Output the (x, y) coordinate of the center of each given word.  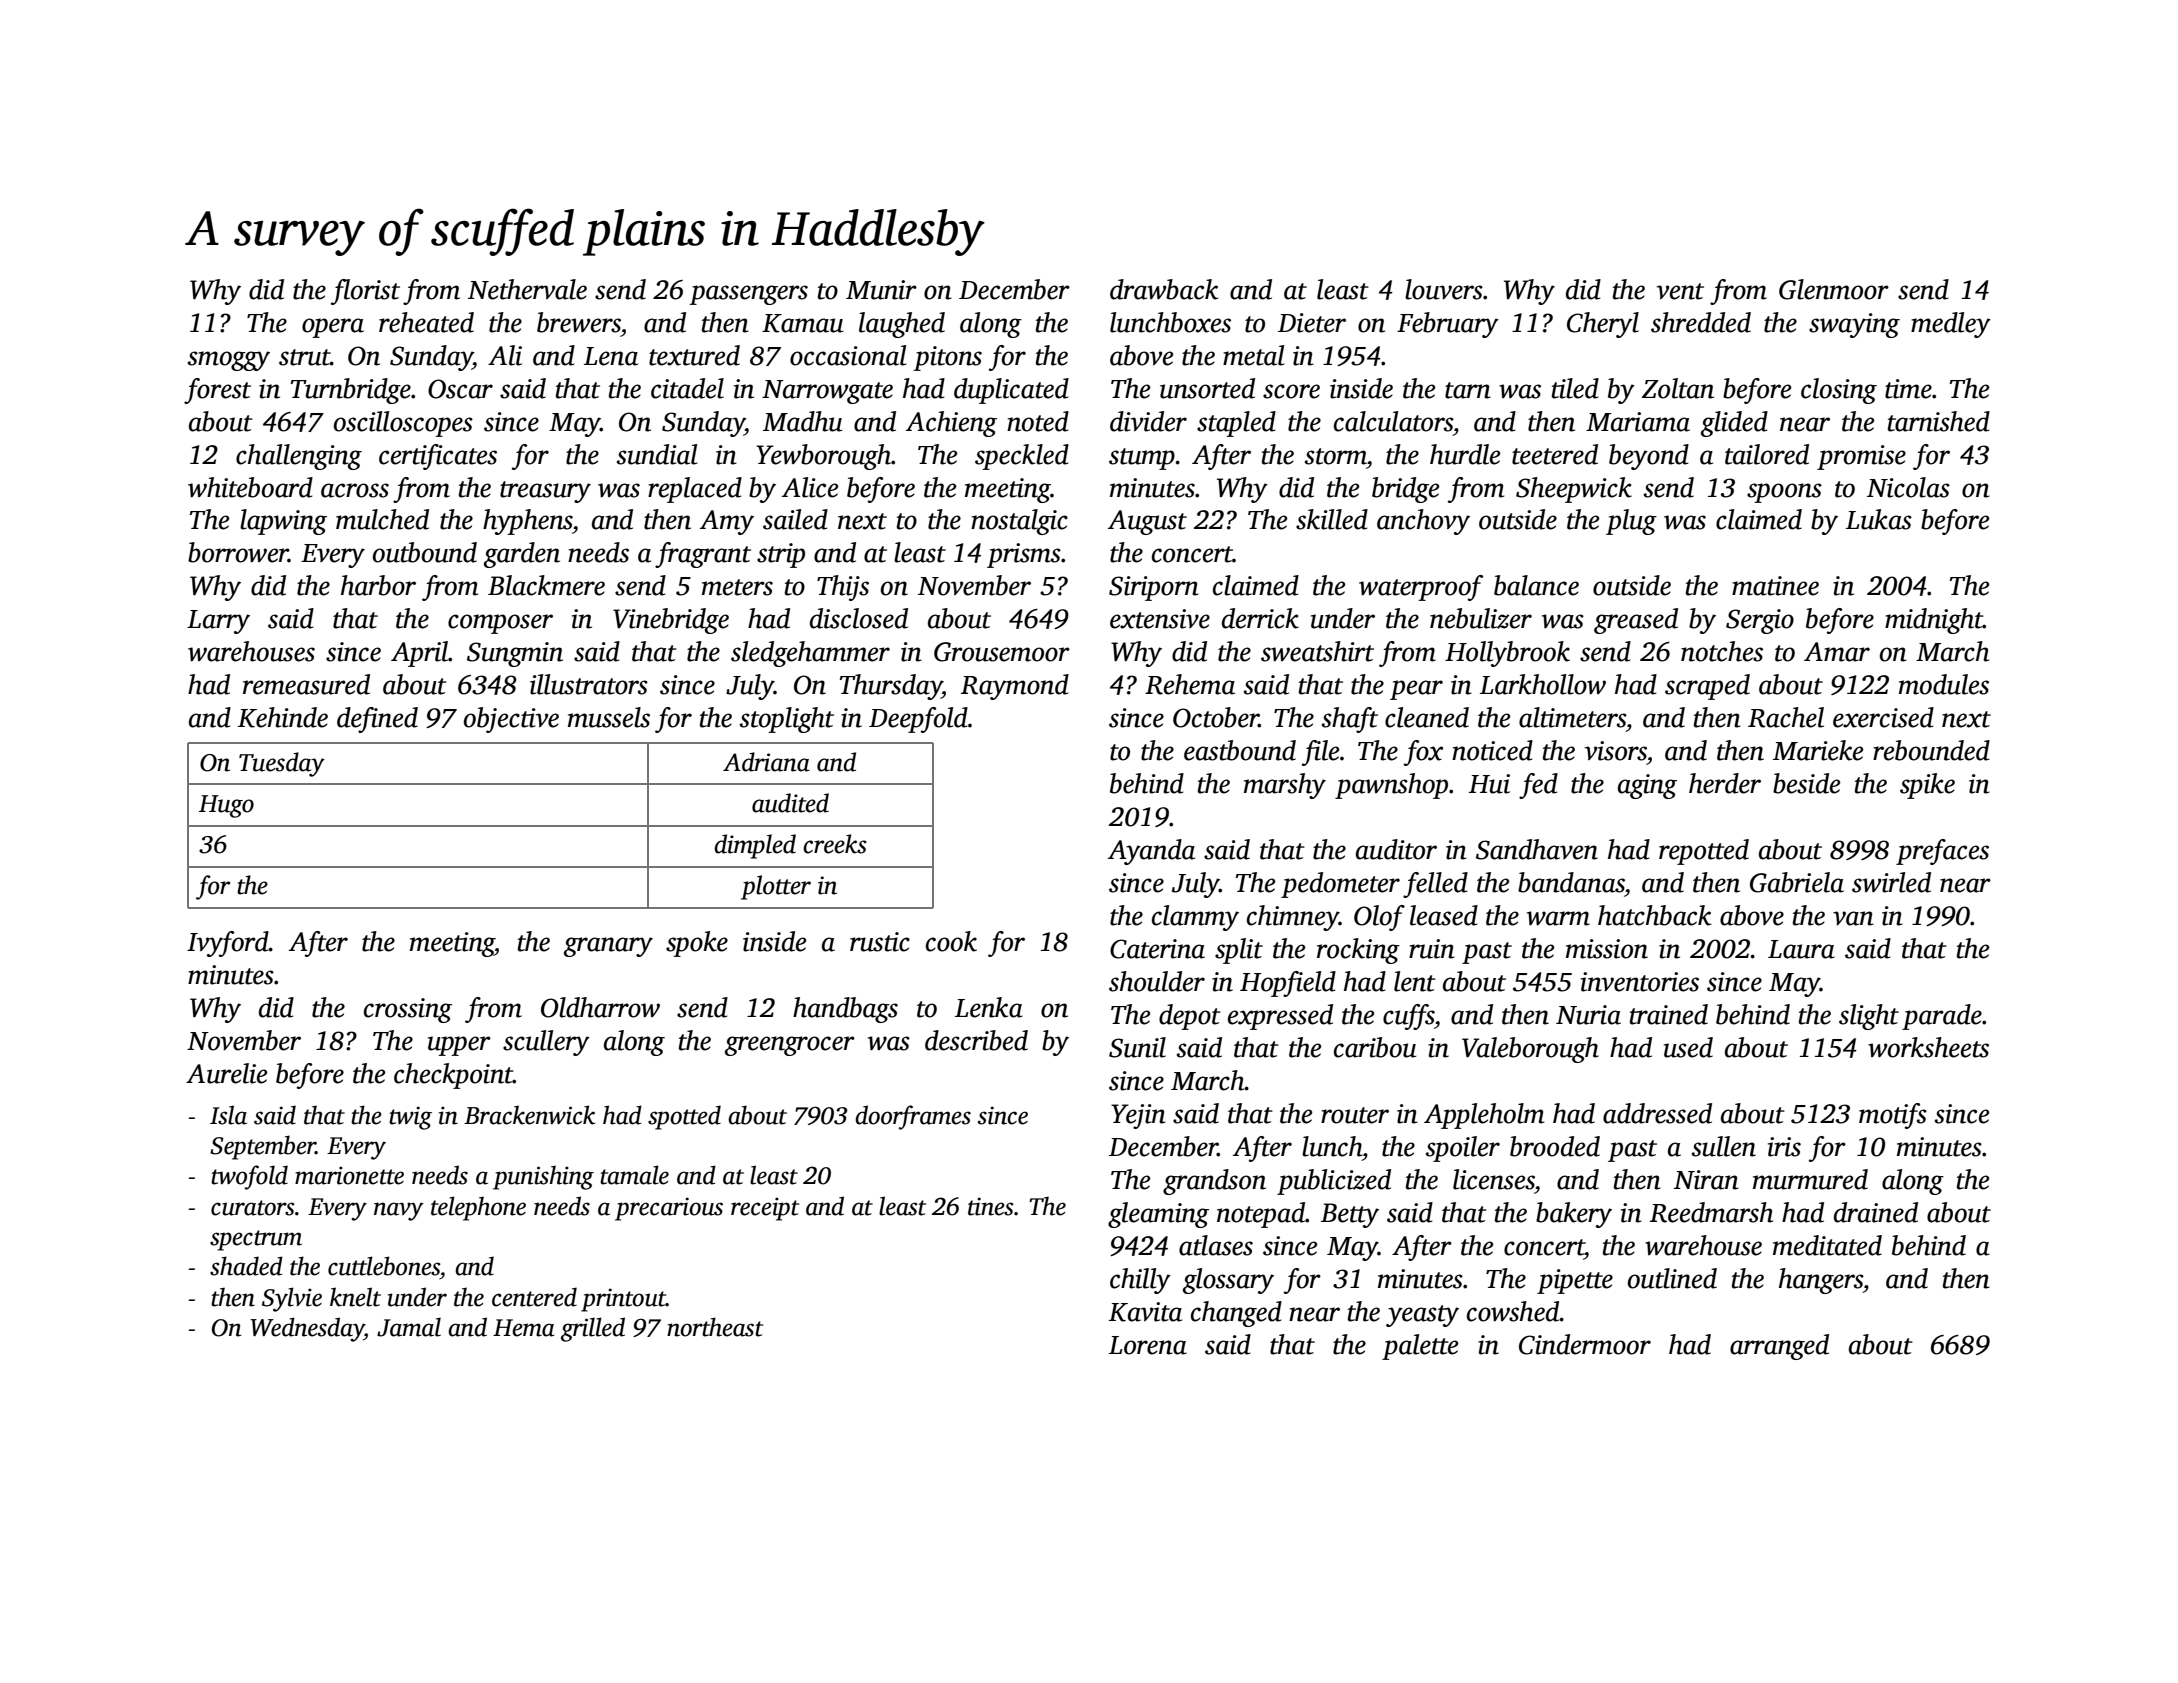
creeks (835, 844)
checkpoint (453, 1076)
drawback (1164, 289)
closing (1839, 391)
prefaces (1942, 852)
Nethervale (527, 289)
